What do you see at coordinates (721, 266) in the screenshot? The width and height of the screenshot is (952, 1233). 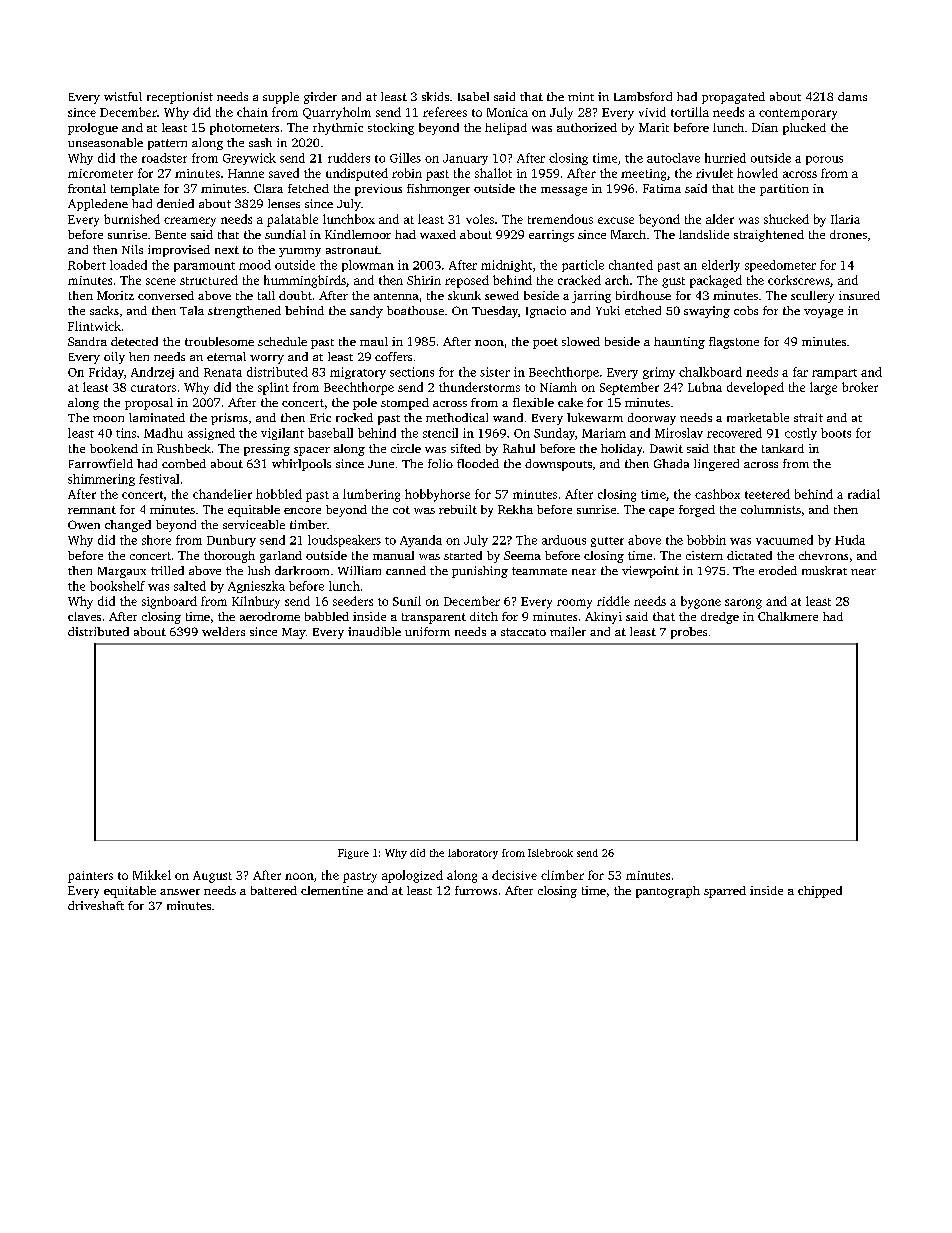 I see `elderly` at bounding box center [721, 266].
